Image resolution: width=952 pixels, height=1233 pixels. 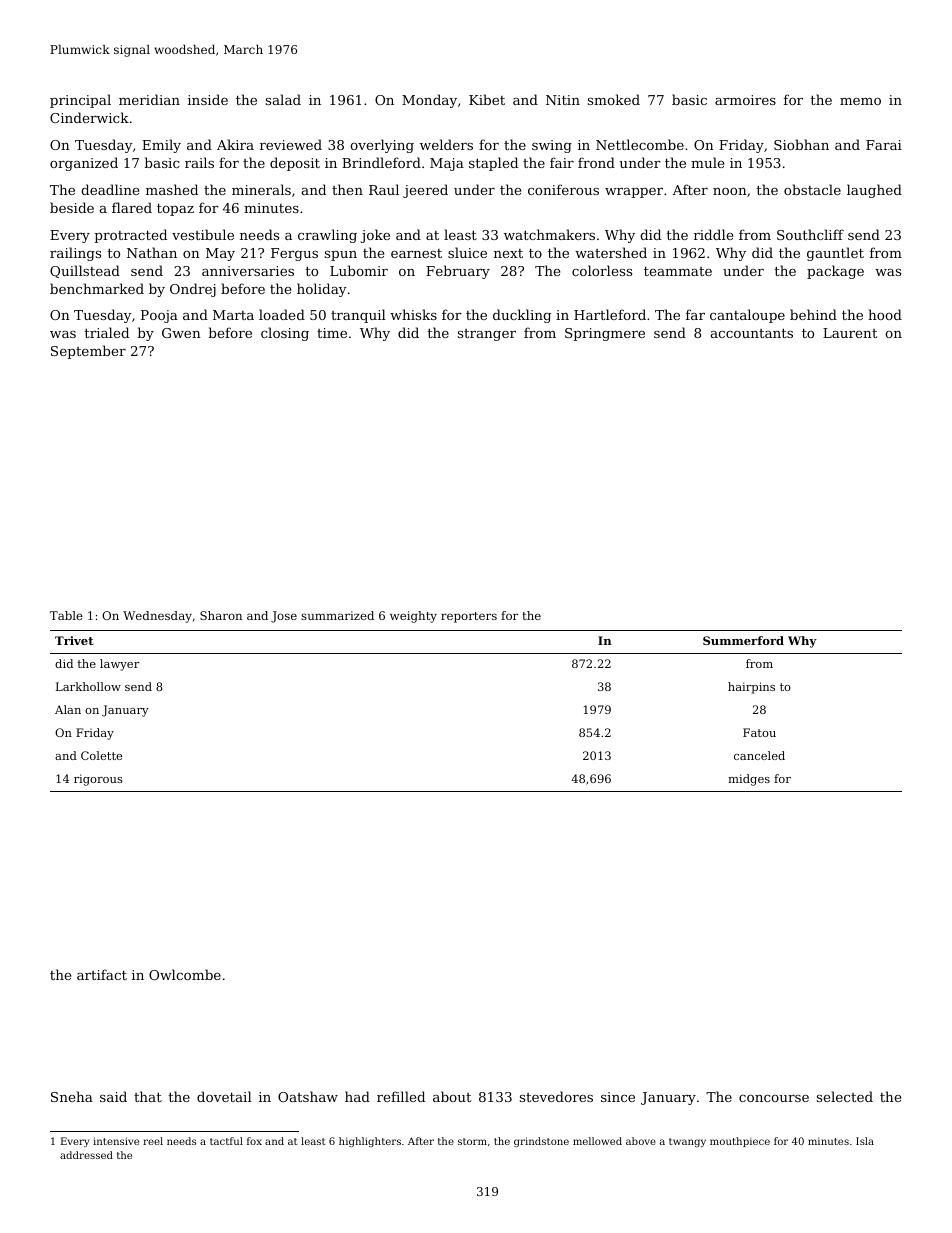 I want to click on salad, so click(x=283, y=99).
